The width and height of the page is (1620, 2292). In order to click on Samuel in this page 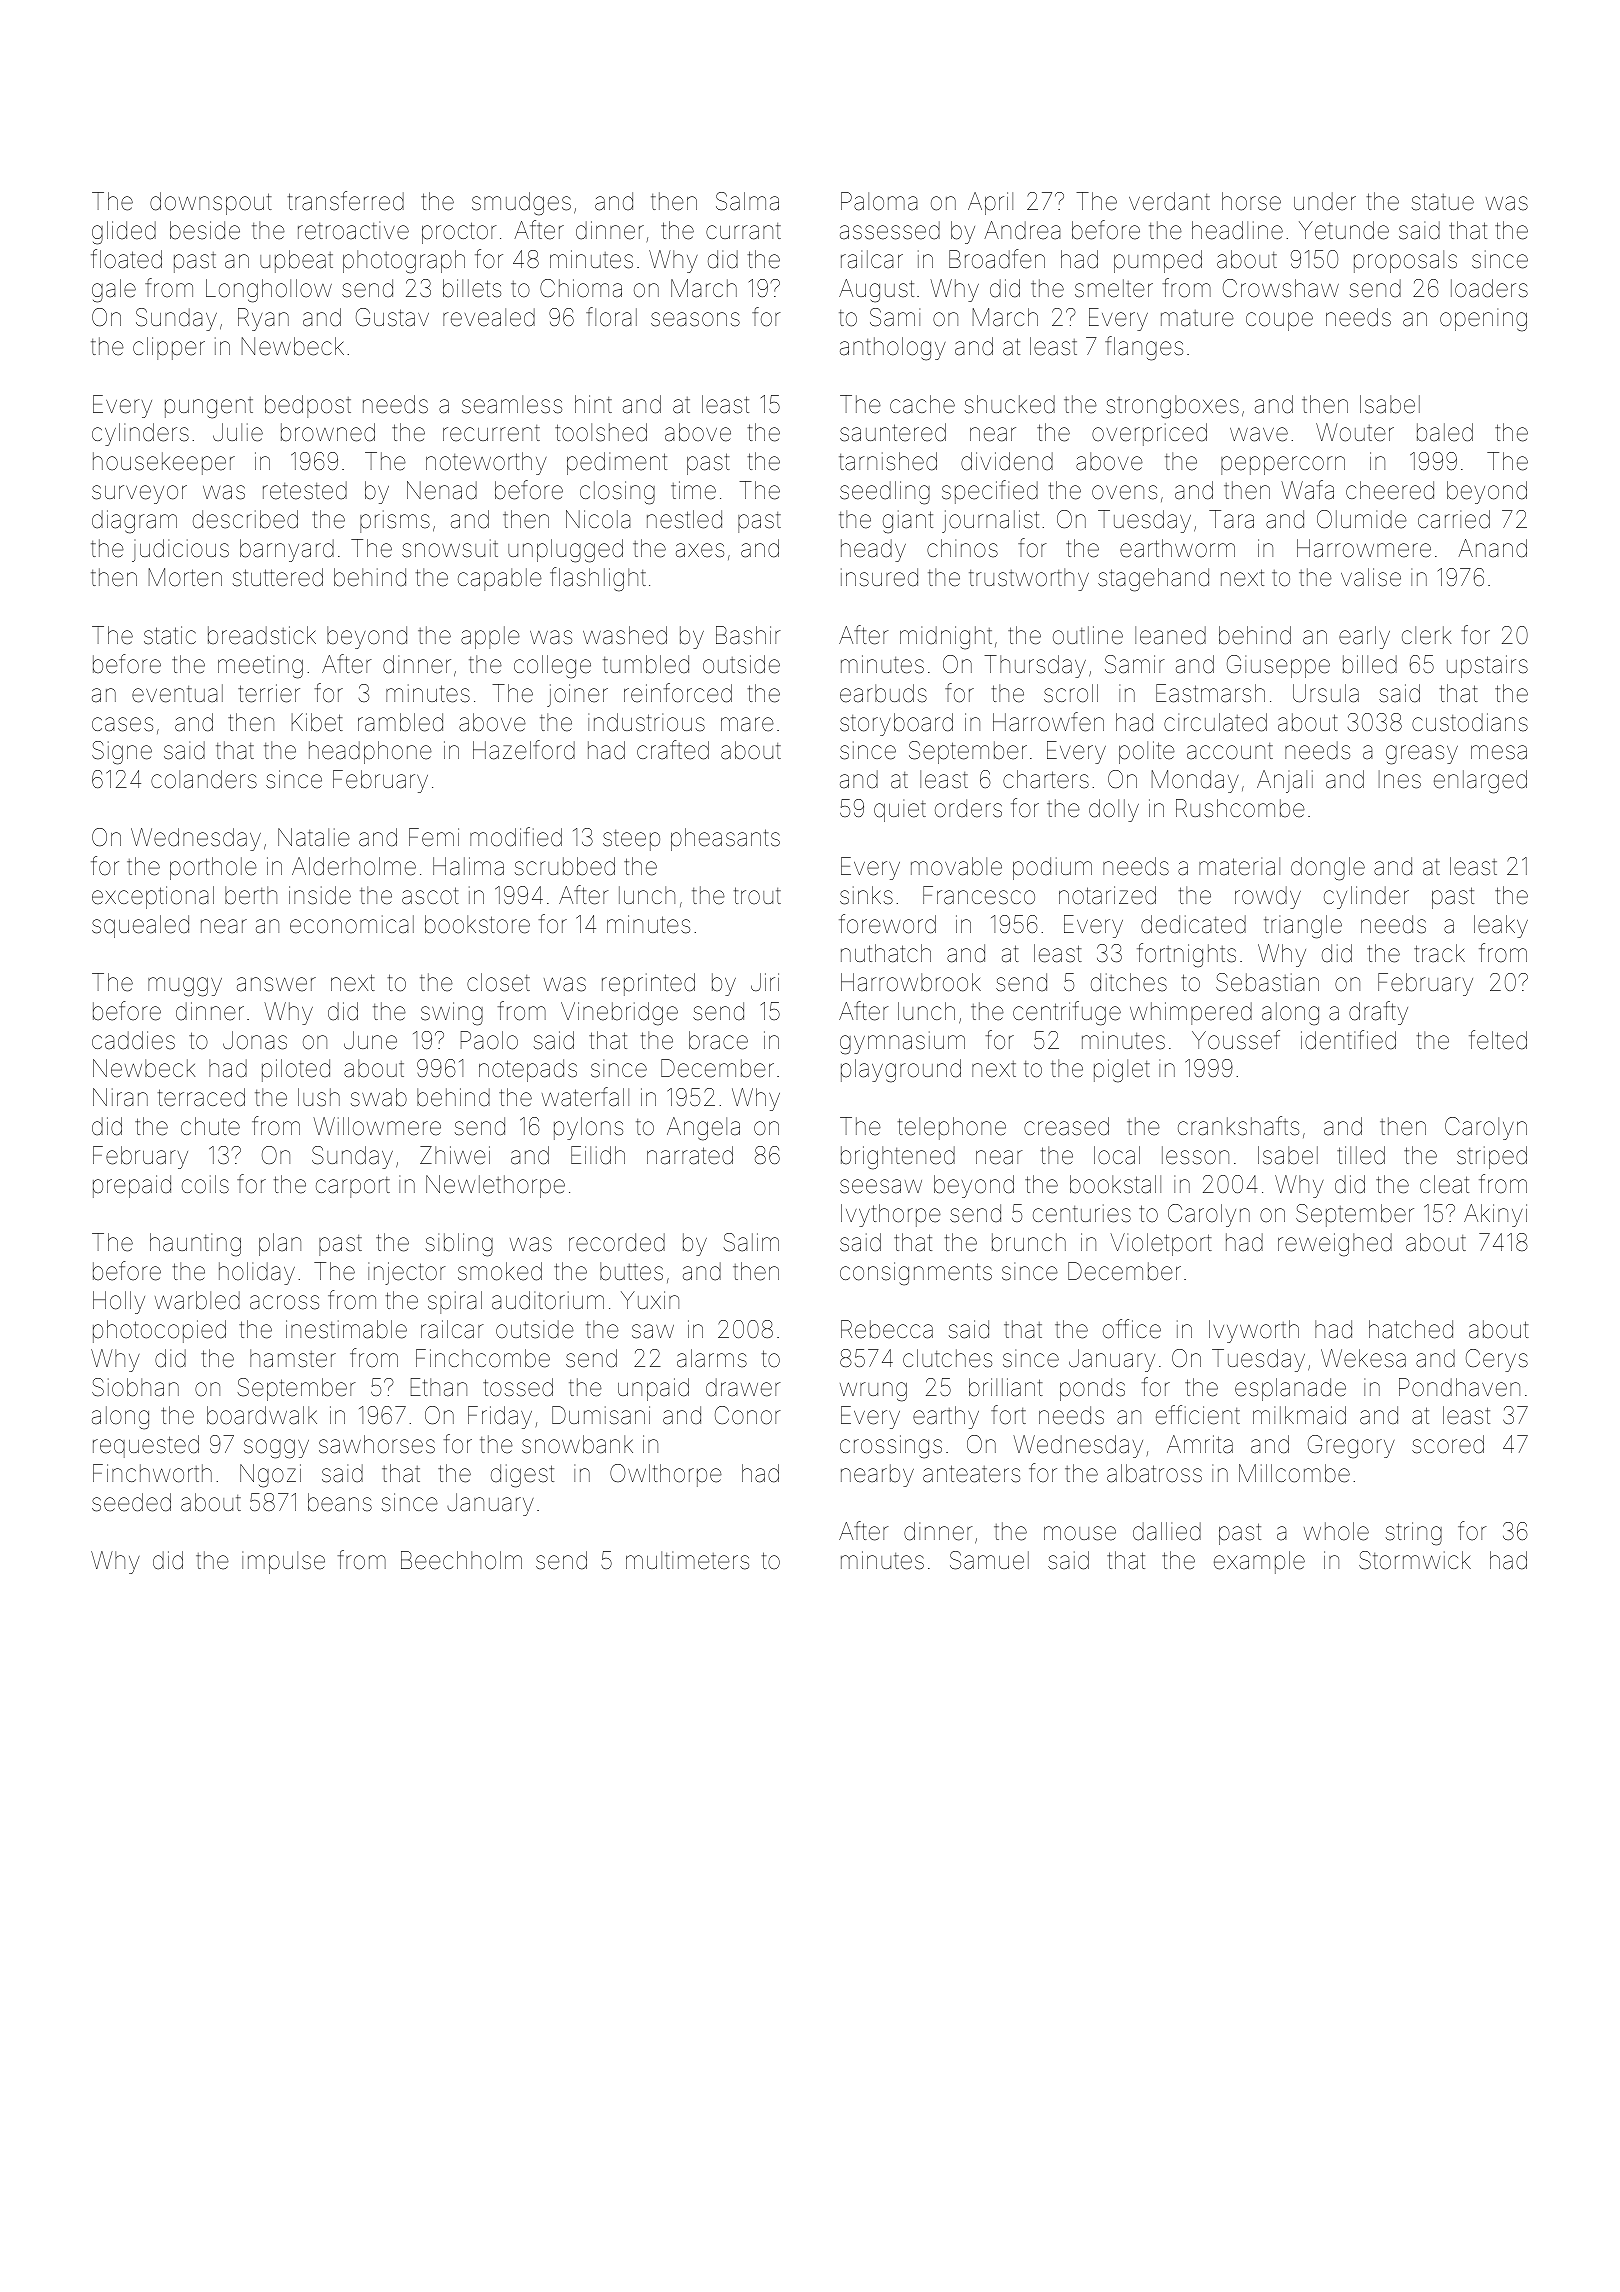, I will do `click(989, 1560)`.
